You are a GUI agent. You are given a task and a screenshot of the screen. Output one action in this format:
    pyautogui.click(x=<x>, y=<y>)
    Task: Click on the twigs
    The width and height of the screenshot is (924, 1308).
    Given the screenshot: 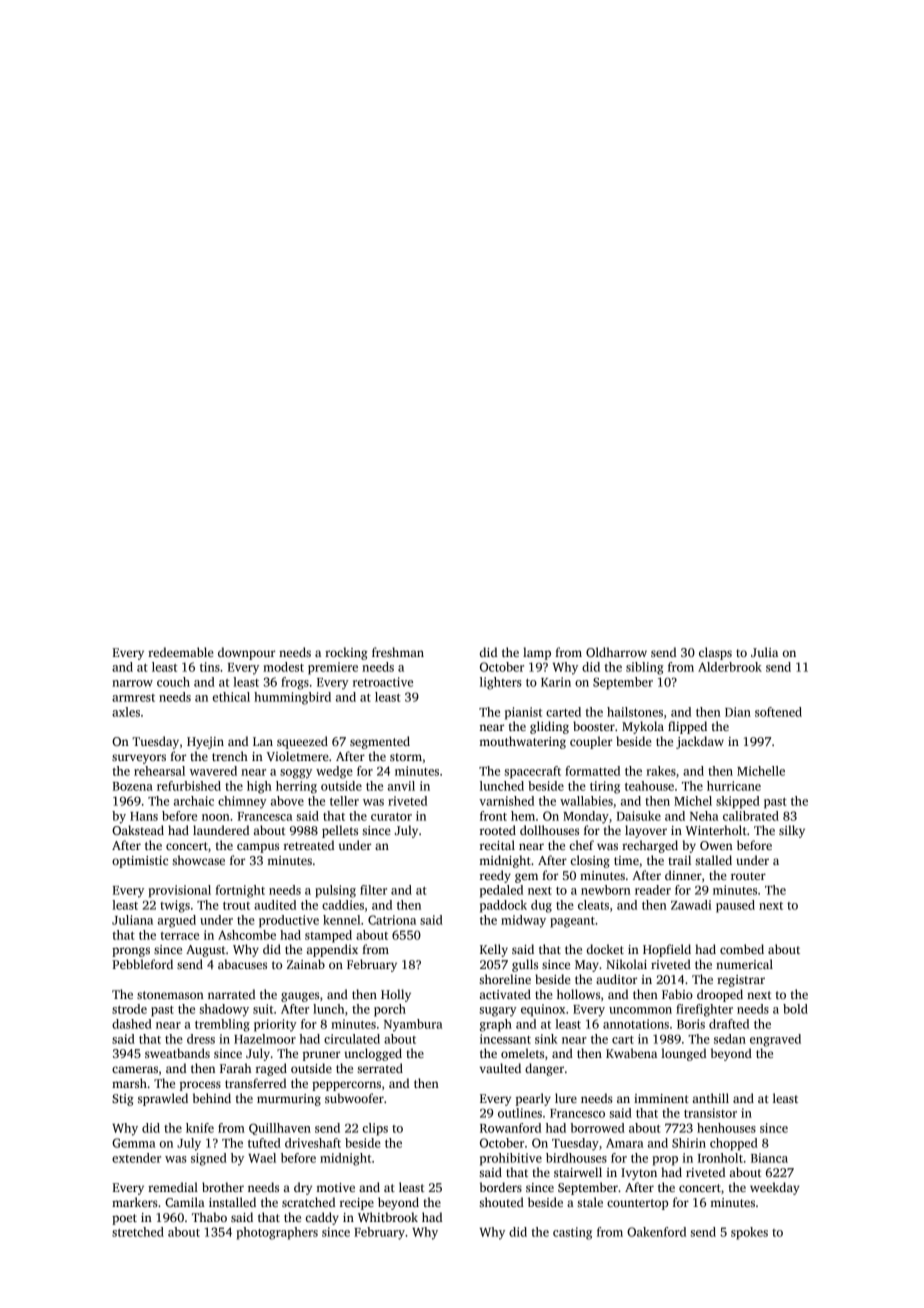 What is the action you would take?
    pyautogui.click(x=175, y=906)
